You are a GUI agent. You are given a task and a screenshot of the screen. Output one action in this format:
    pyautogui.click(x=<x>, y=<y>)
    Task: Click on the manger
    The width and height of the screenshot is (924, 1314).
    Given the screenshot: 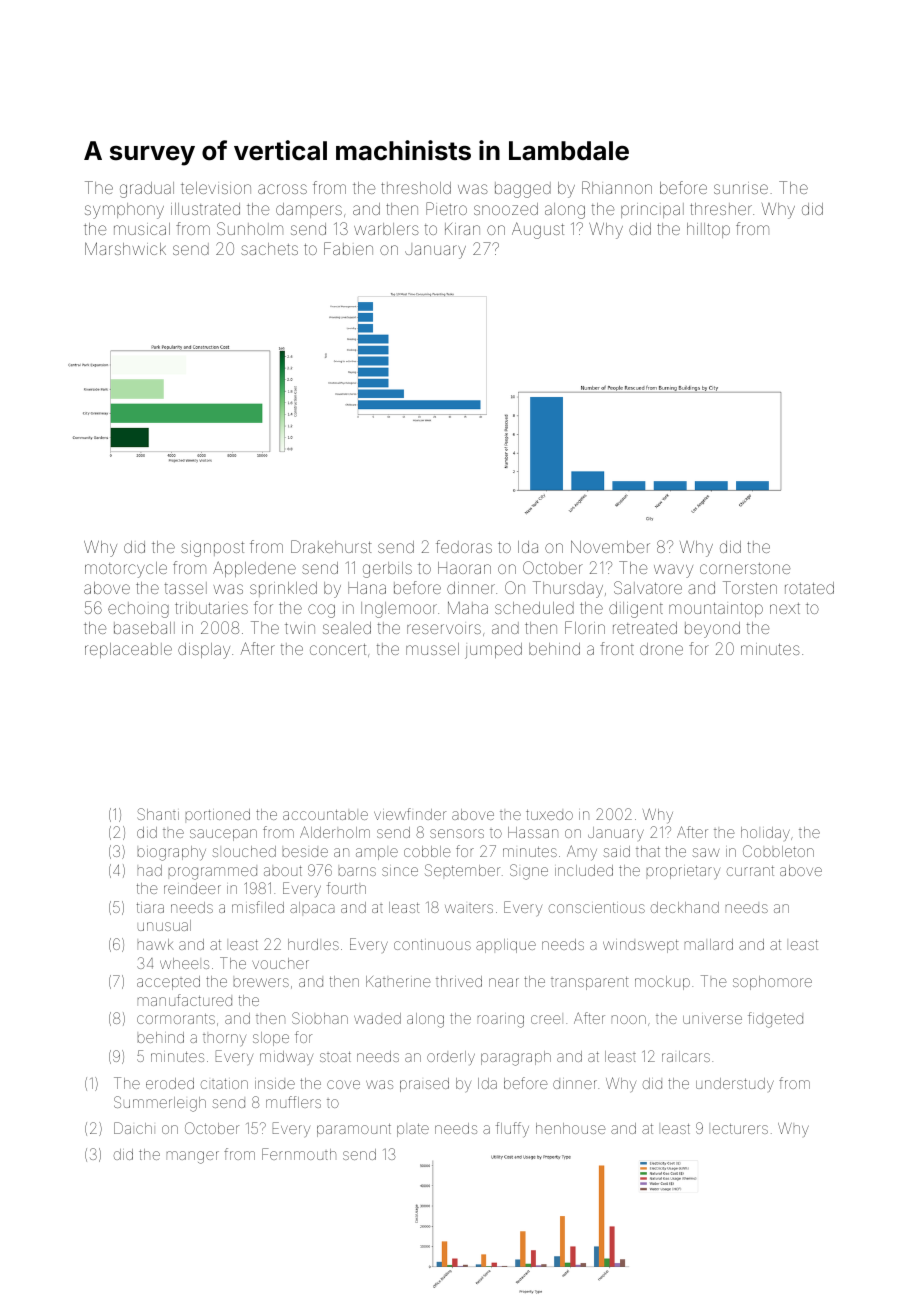 What is the action you would take?
    pyautogui.click(x=193, y=1157)
